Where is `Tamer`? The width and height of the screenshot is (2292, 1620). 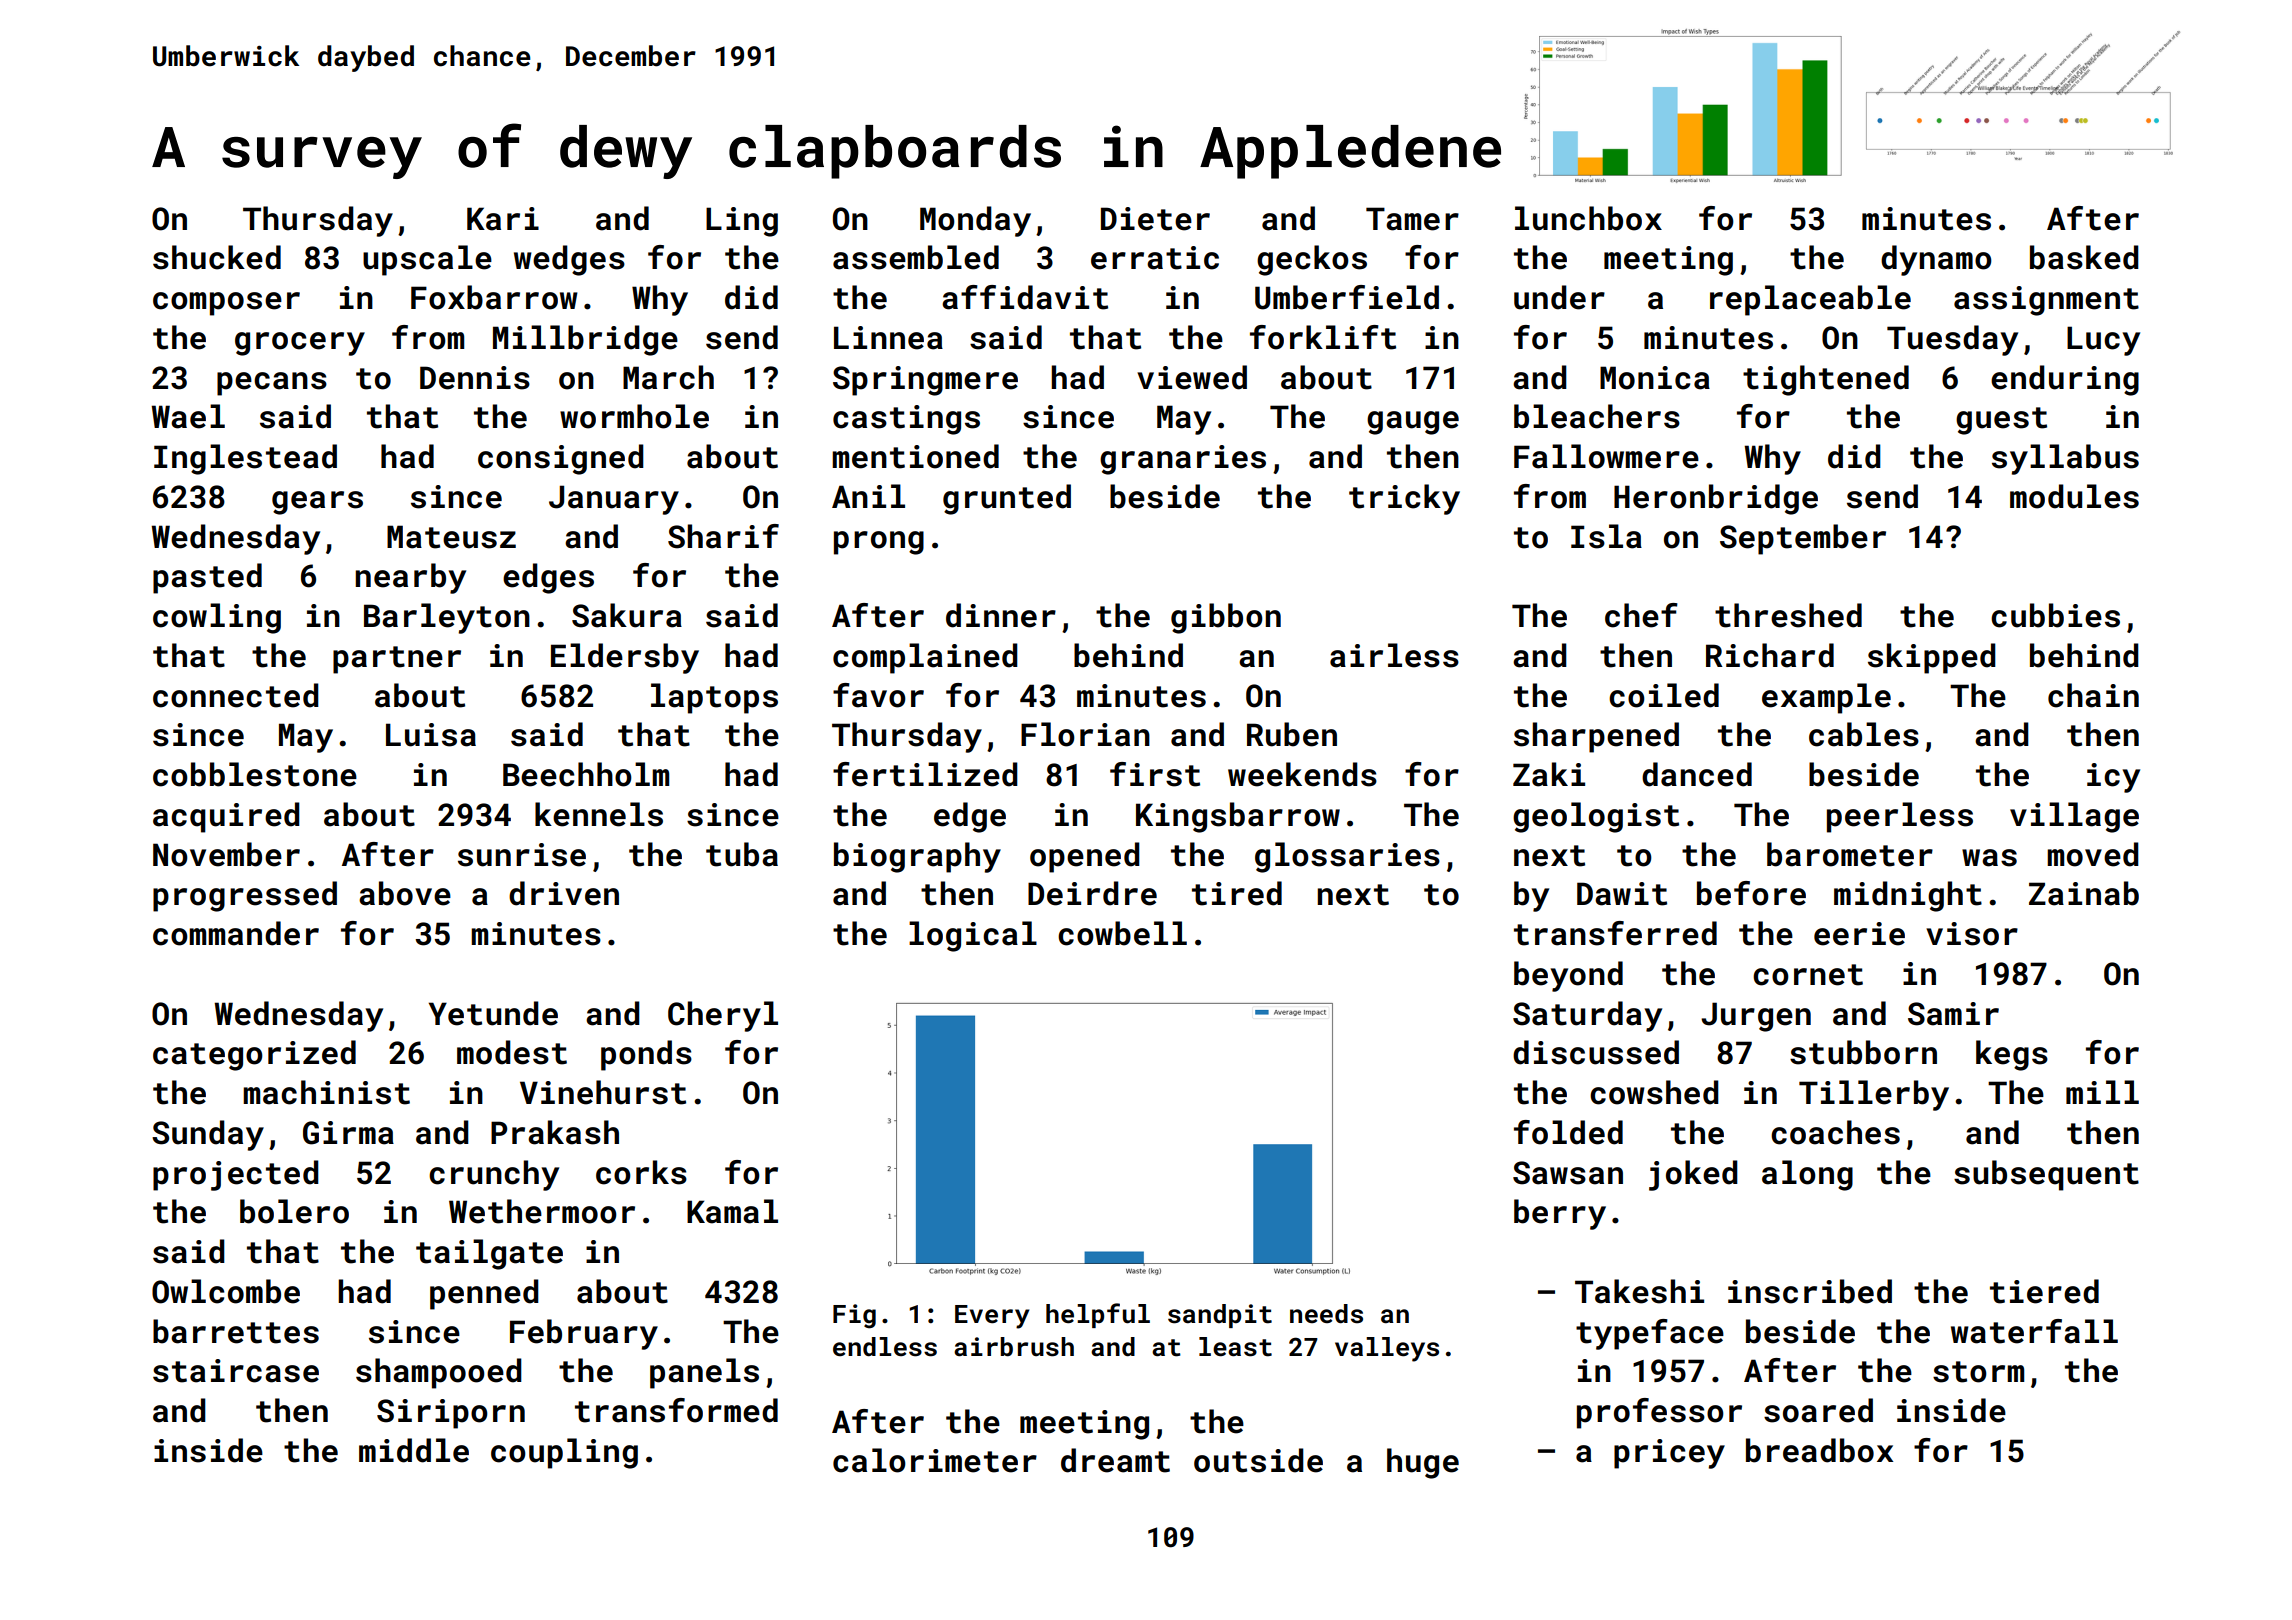 Tamer is located at coordinates (1412, 219).
